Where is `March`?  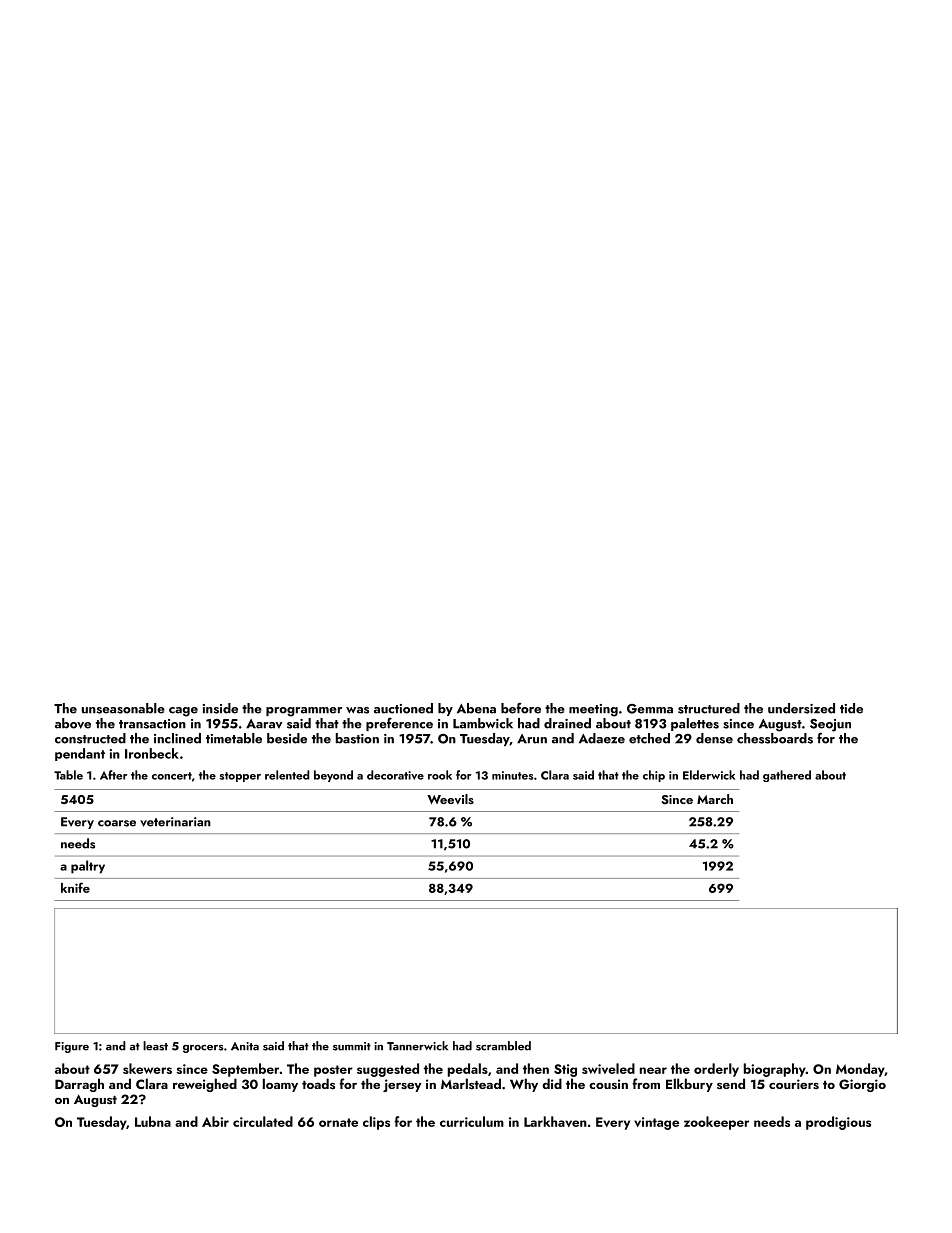
March is located at coordinates (715, 799).
